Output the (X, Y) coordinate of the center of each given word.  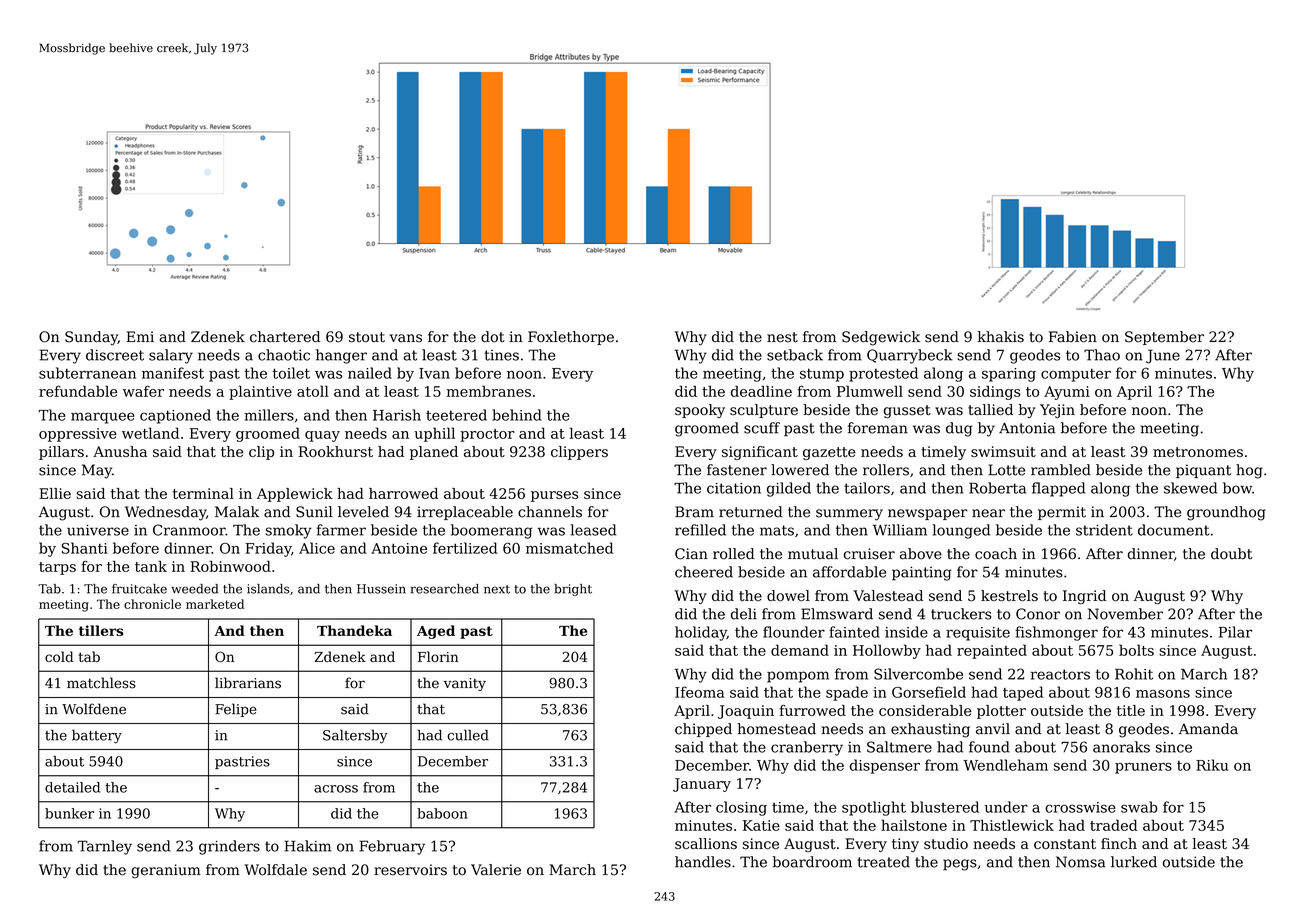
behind (517, 415)
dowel (788, 595)
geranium (166, 871)
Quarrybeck (910, 356)
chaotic (284, 355)
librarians (248, 683)
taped (1023, 693)
